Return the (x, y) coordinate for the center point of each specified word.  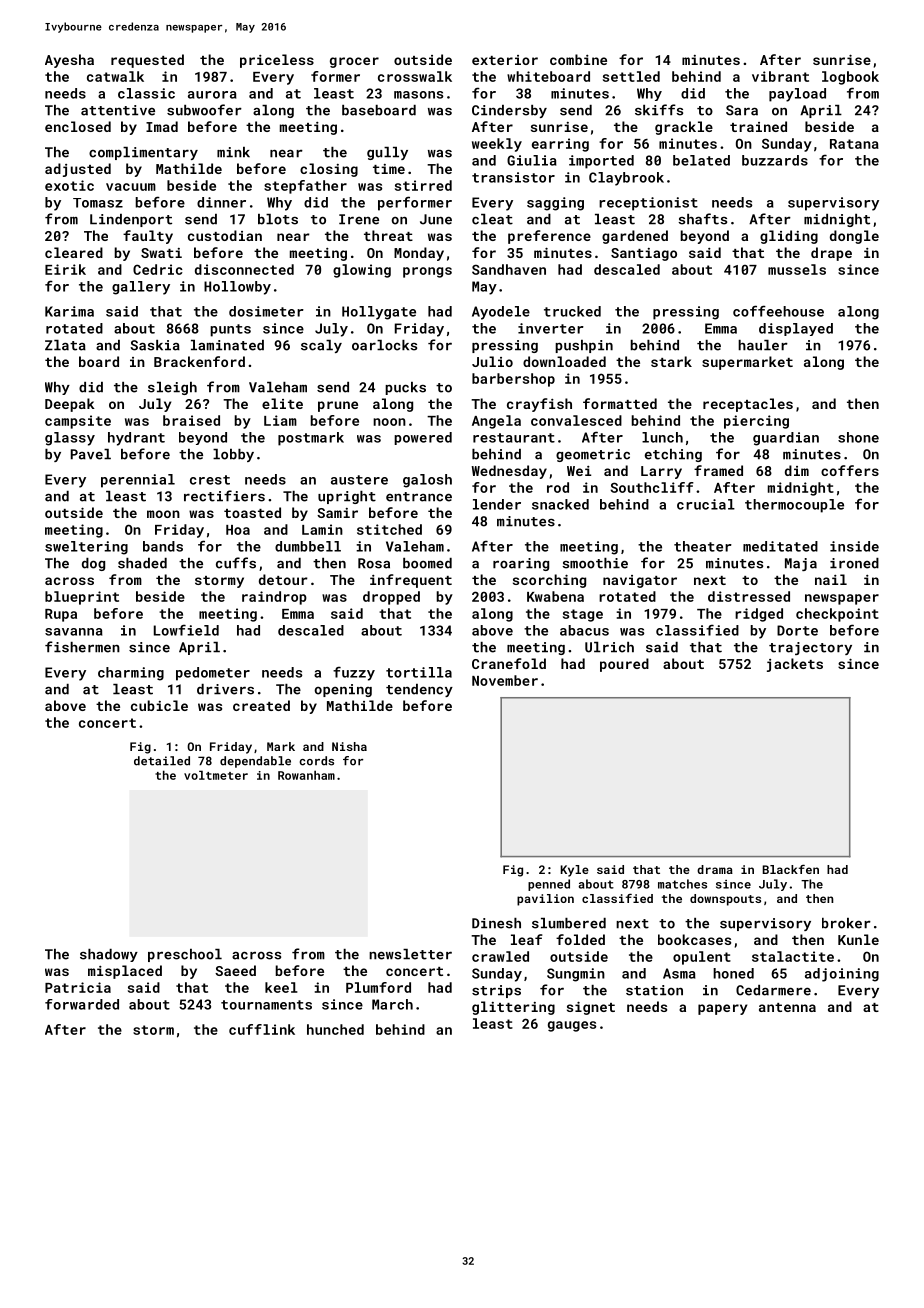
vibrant (780, 76)
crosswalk (415, 76)
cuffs (236, 563)
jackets (795, 665)
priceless (277, 61)
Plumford (378, 987)
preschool (185, 955)
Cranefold (509, 663)
